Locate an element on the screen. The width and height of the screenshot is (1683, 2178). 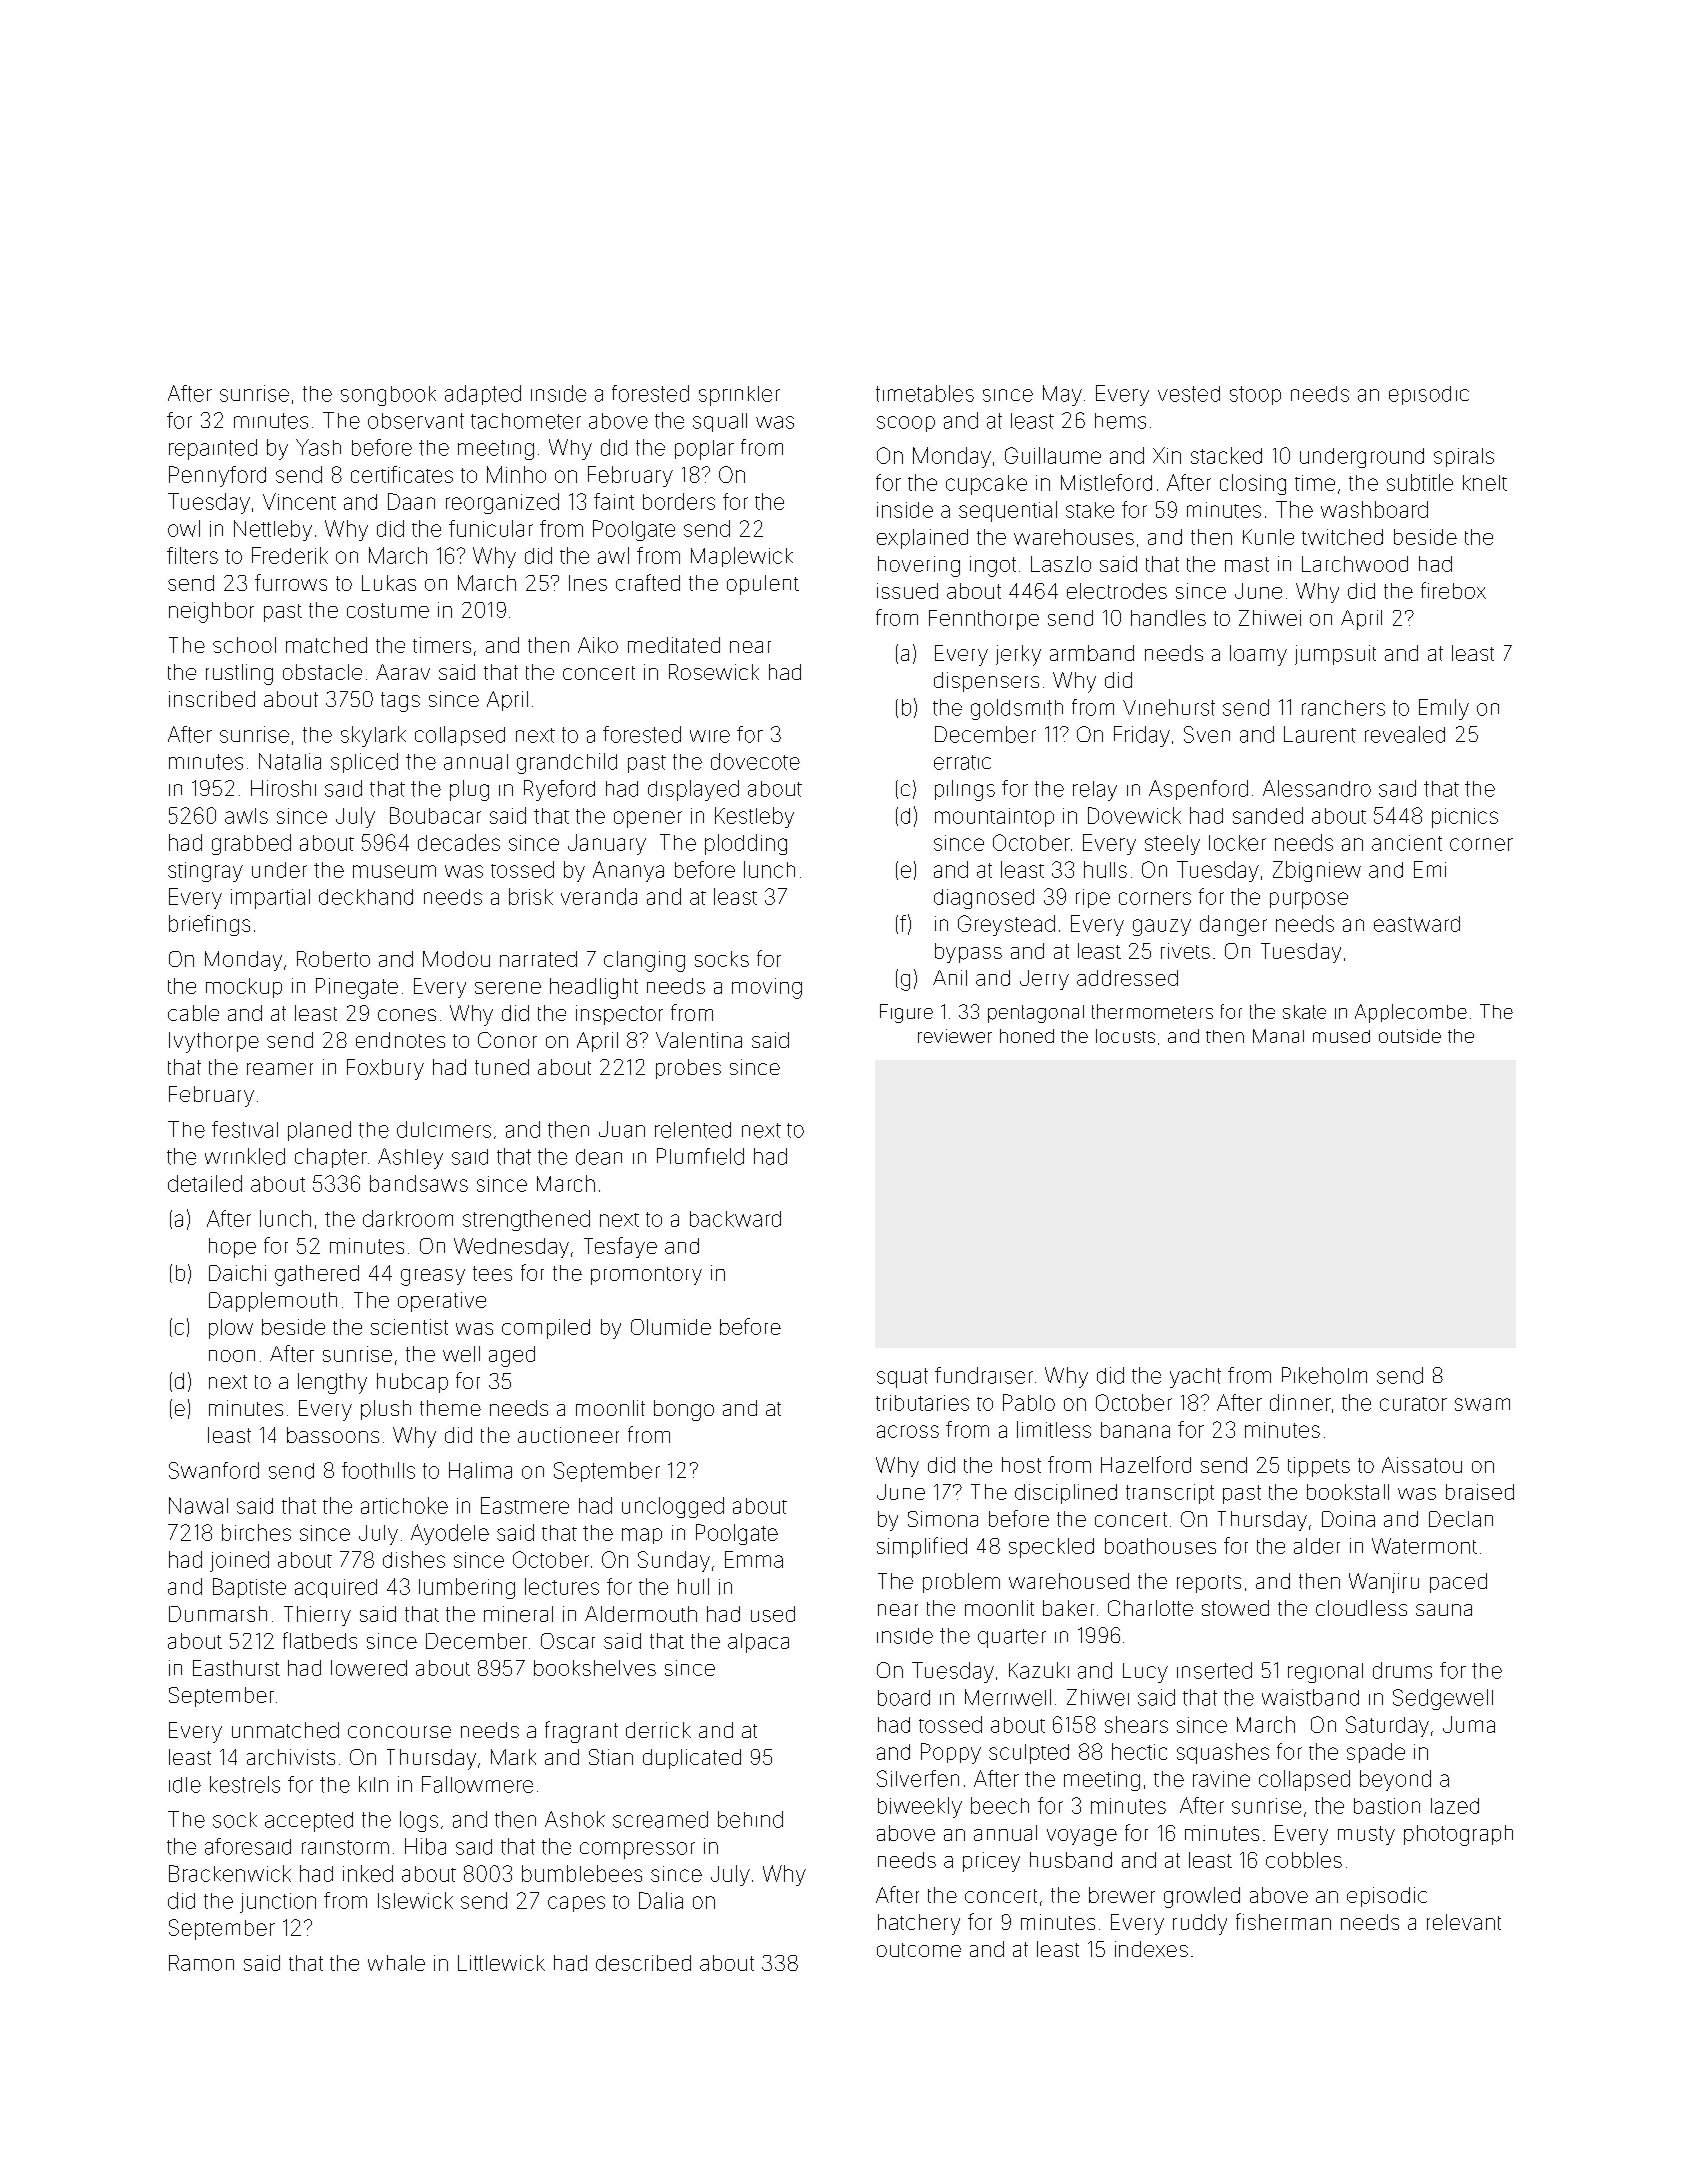
Applecombe is located at coordinates (1411, 1013).
